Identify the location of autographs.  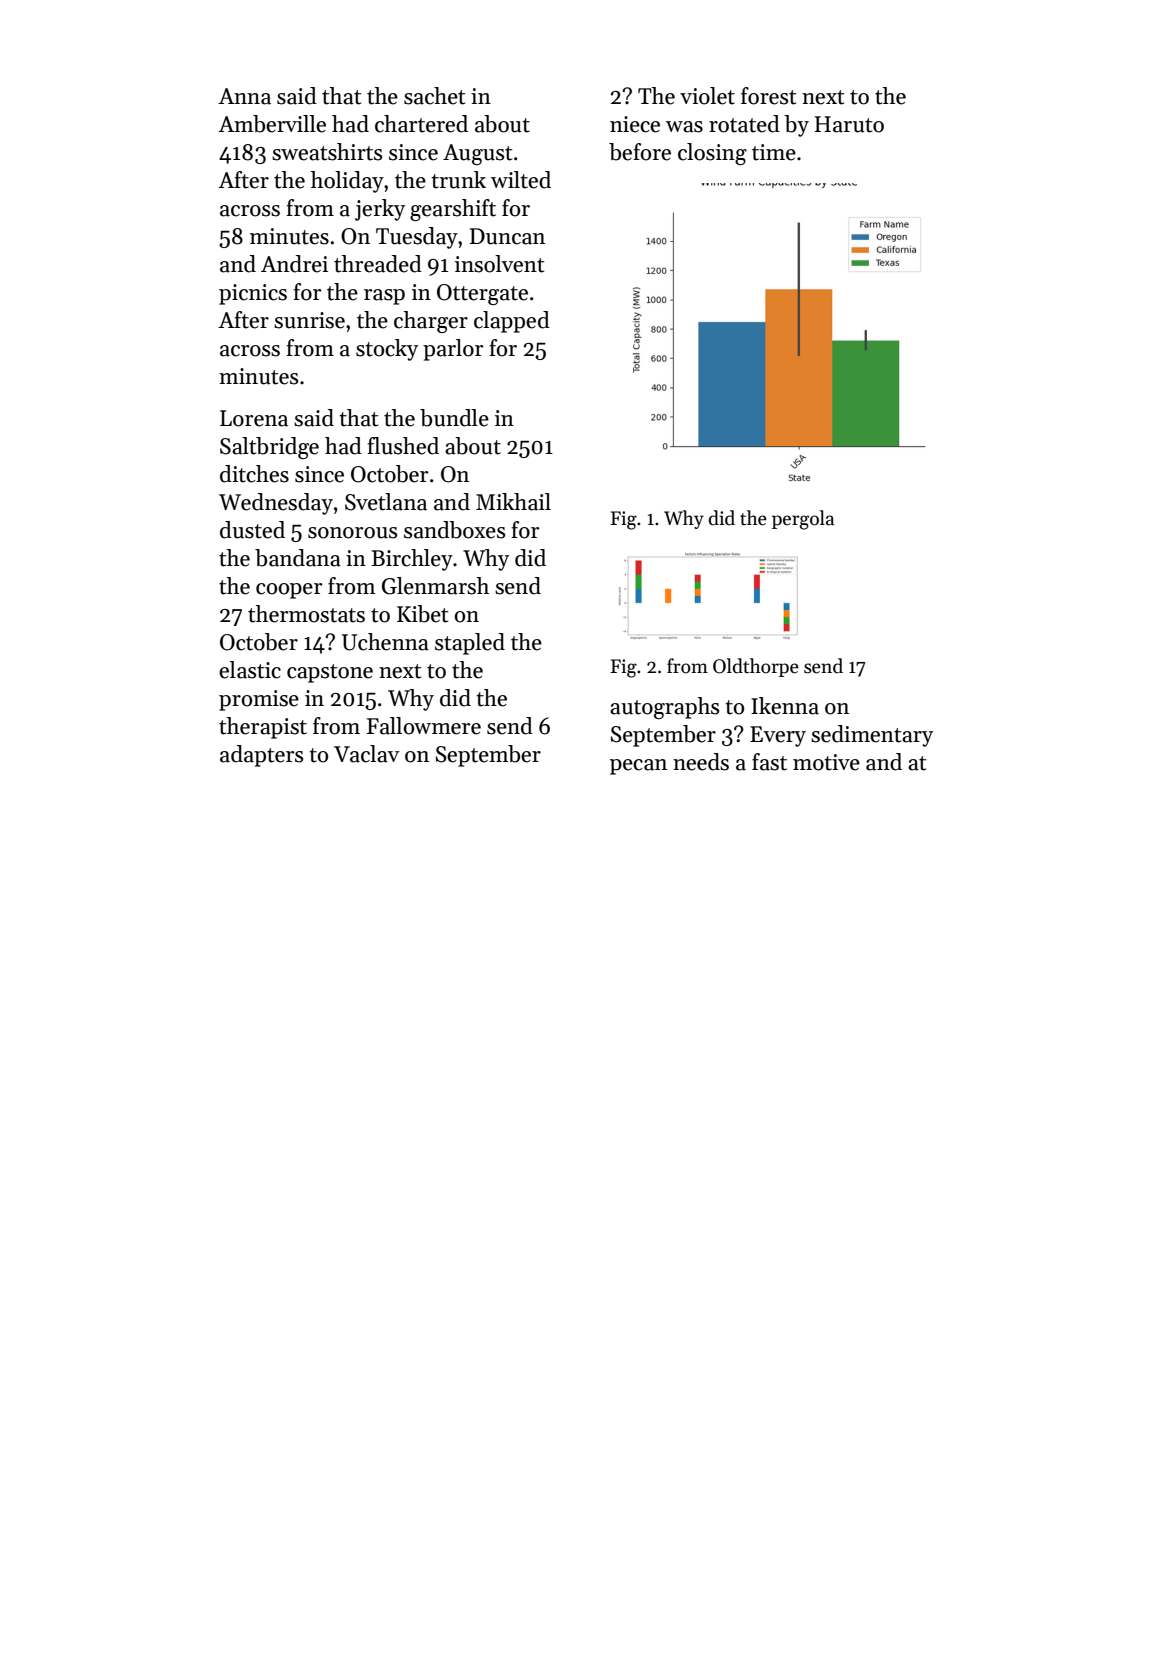
(664, 708).
